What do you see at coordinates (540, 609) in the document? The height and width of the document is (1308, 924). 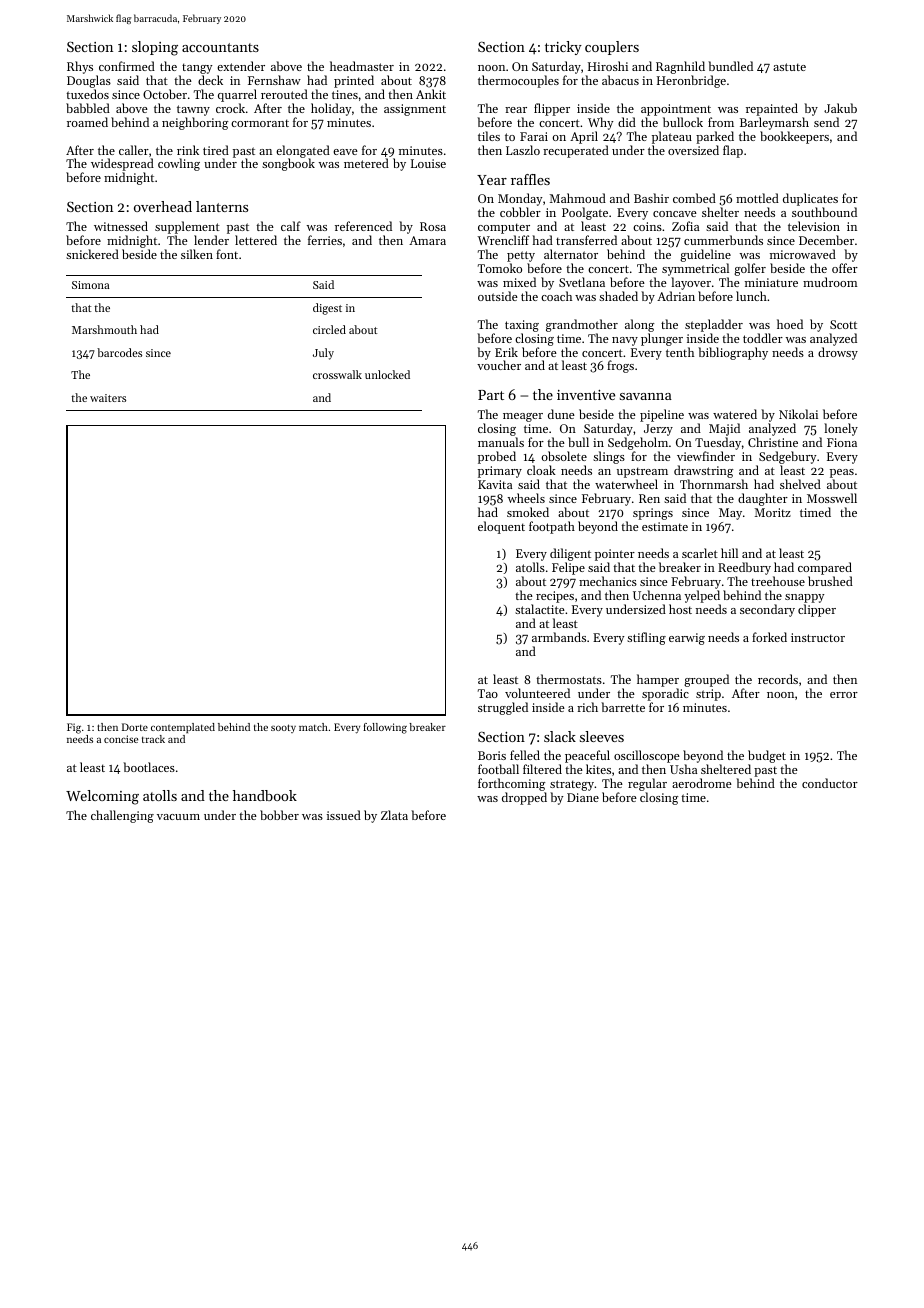 I see `stalactite` at bounding box center [540, 609].
